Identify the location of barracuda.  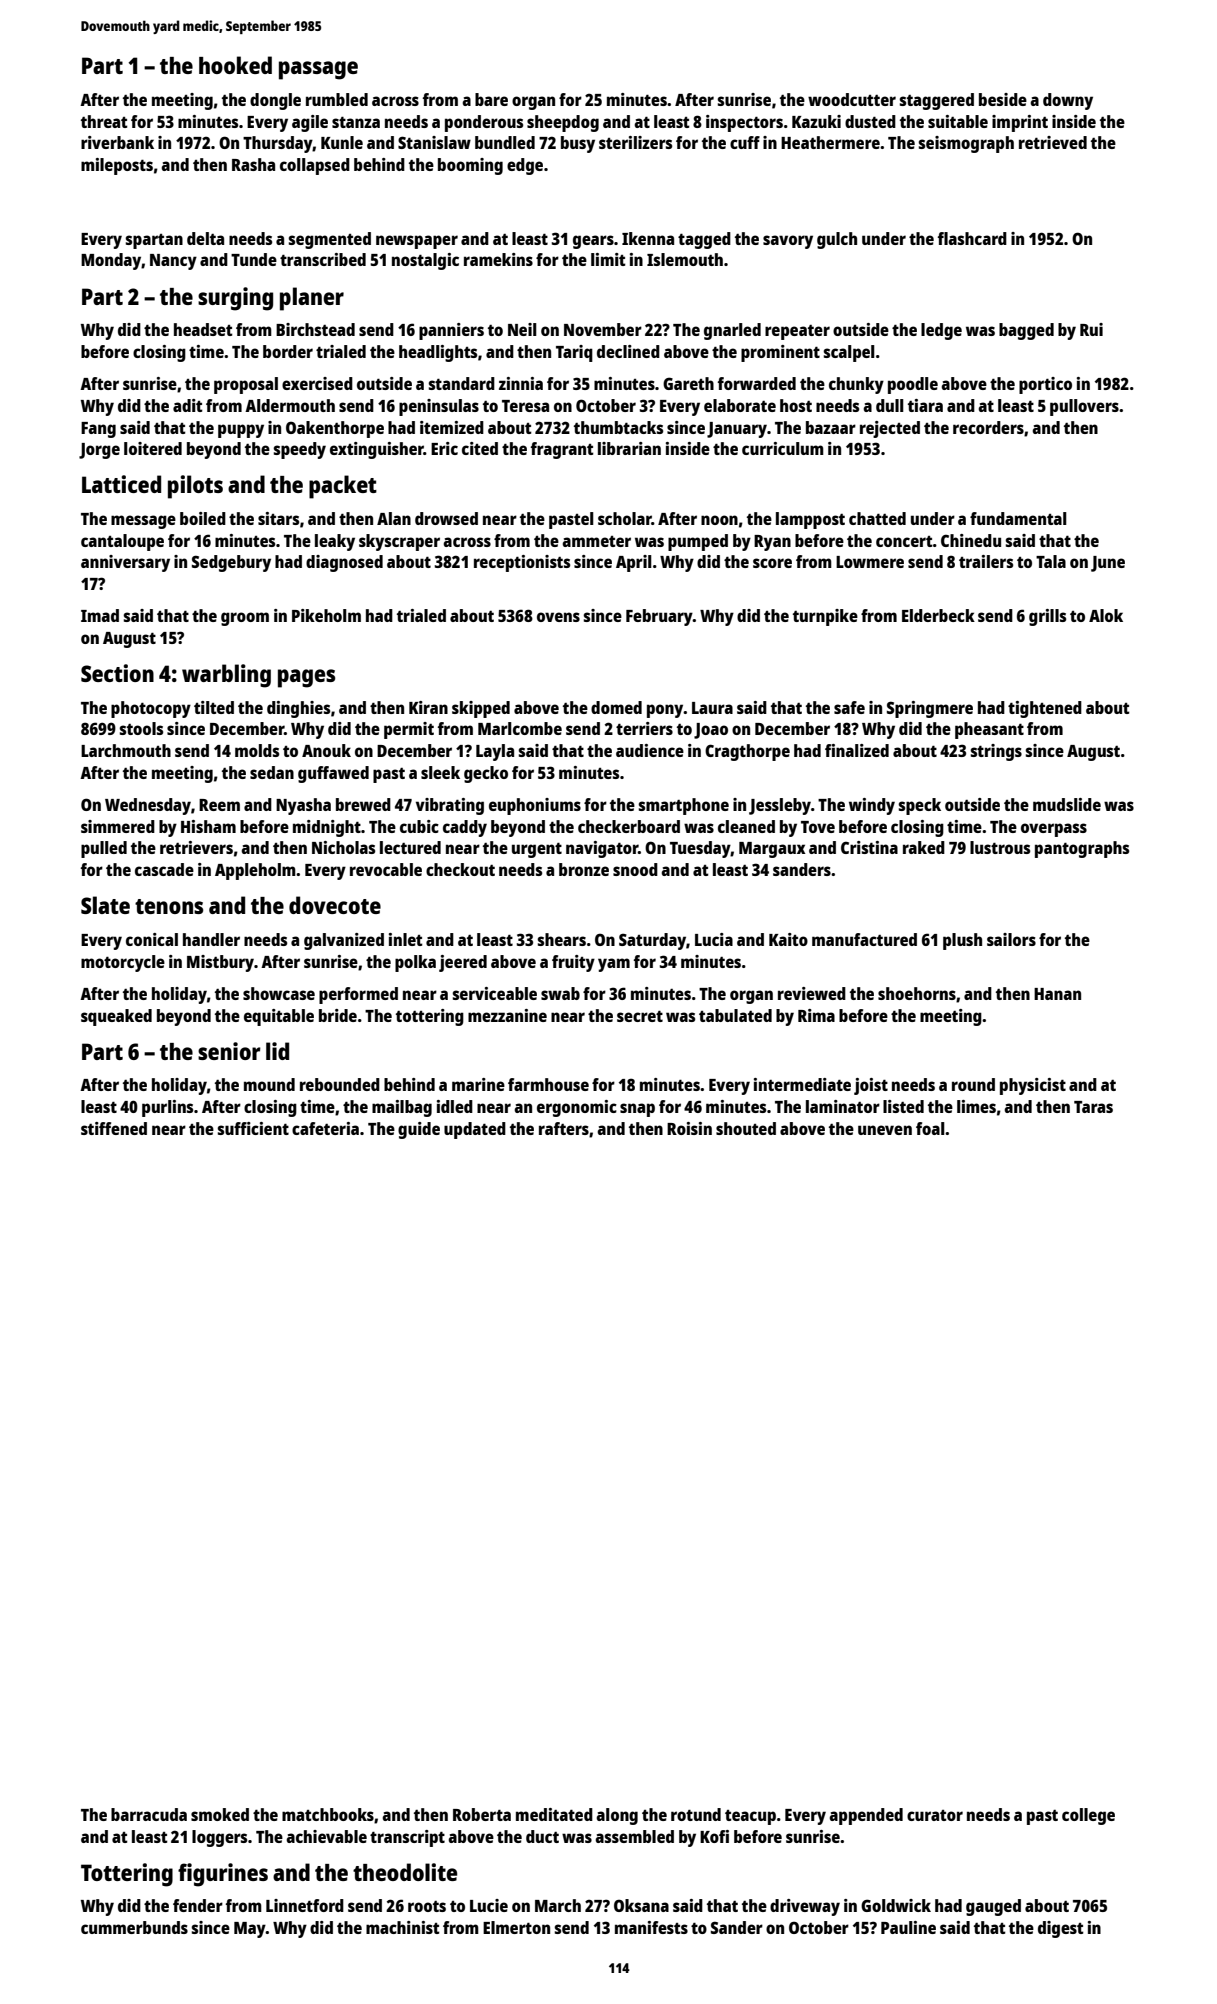
(149, 1814).
